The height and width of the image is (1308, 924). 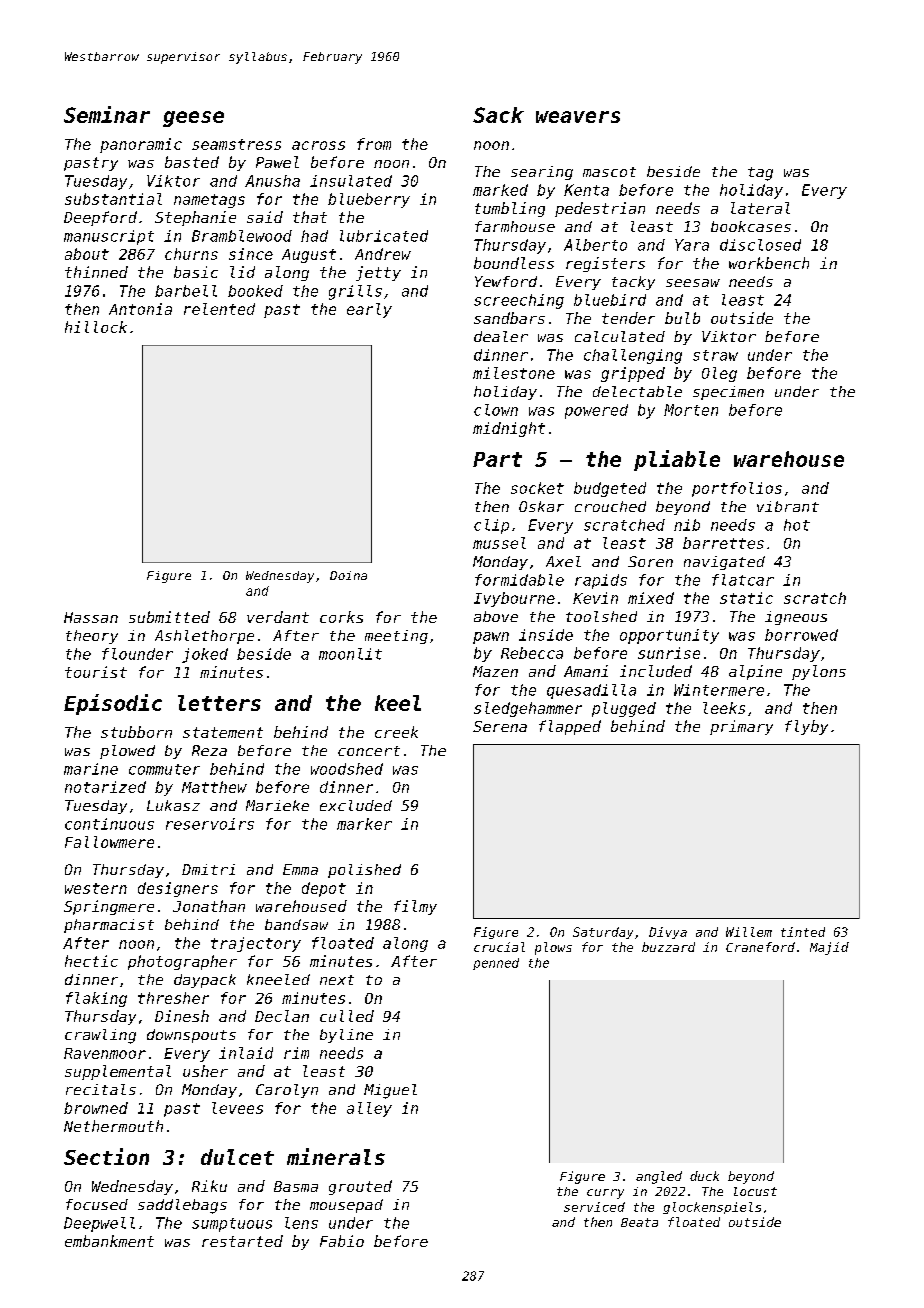 What do you see at coordinates (369, 310) in the image?
I see `early` at bounding box center [369, 310].
